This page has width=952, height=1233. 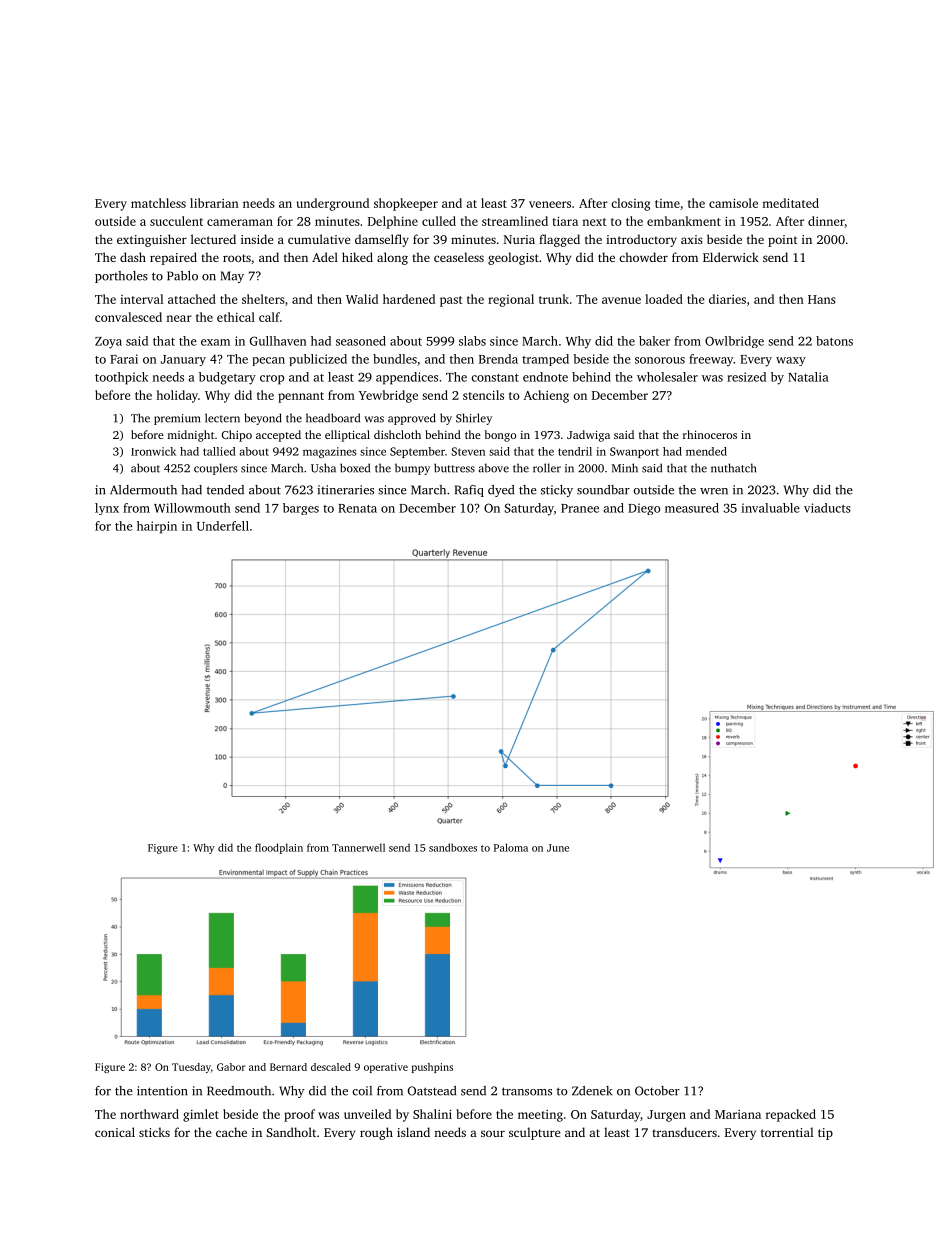 What do you see at coordinates (770, 508) in the page?
I see `invaluable` at bounding box center [770, 508].
